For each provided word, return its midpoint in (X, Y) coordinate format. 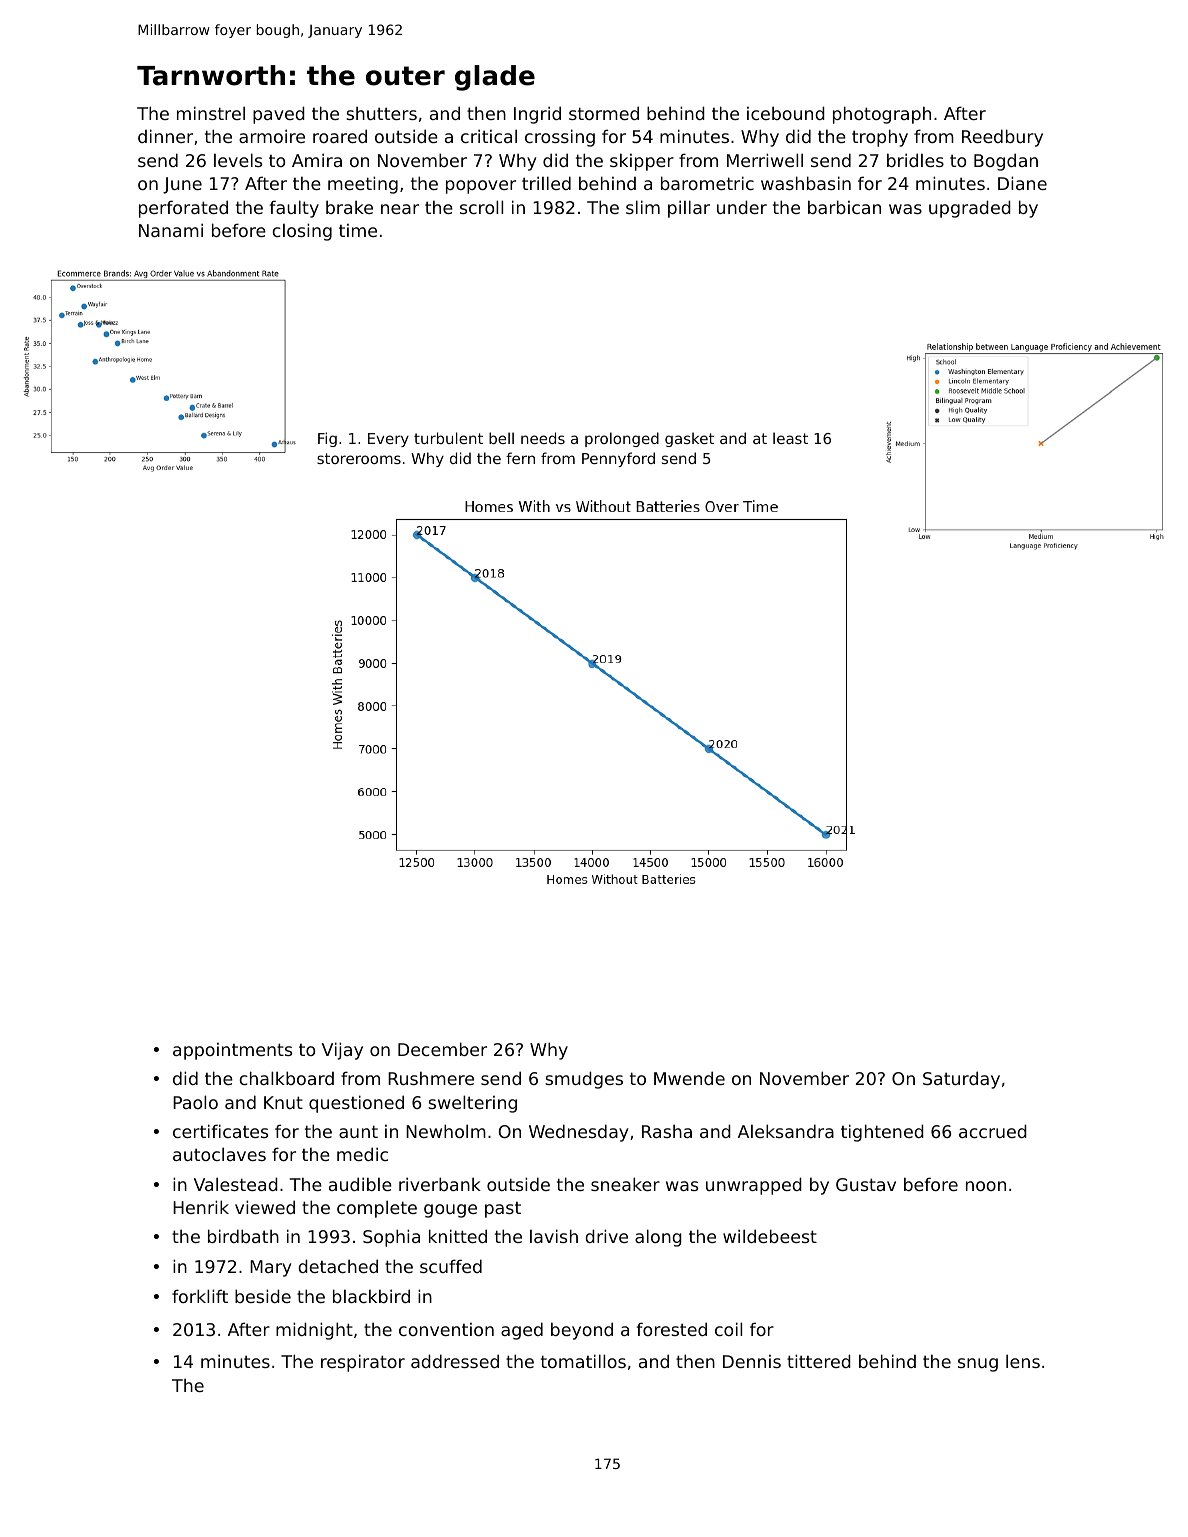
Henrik (201, 1207)
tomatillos (583, 1361)
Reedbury (1002, 138)
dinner (165, 136)
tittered (819, 1361)
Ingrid (537, 115)
